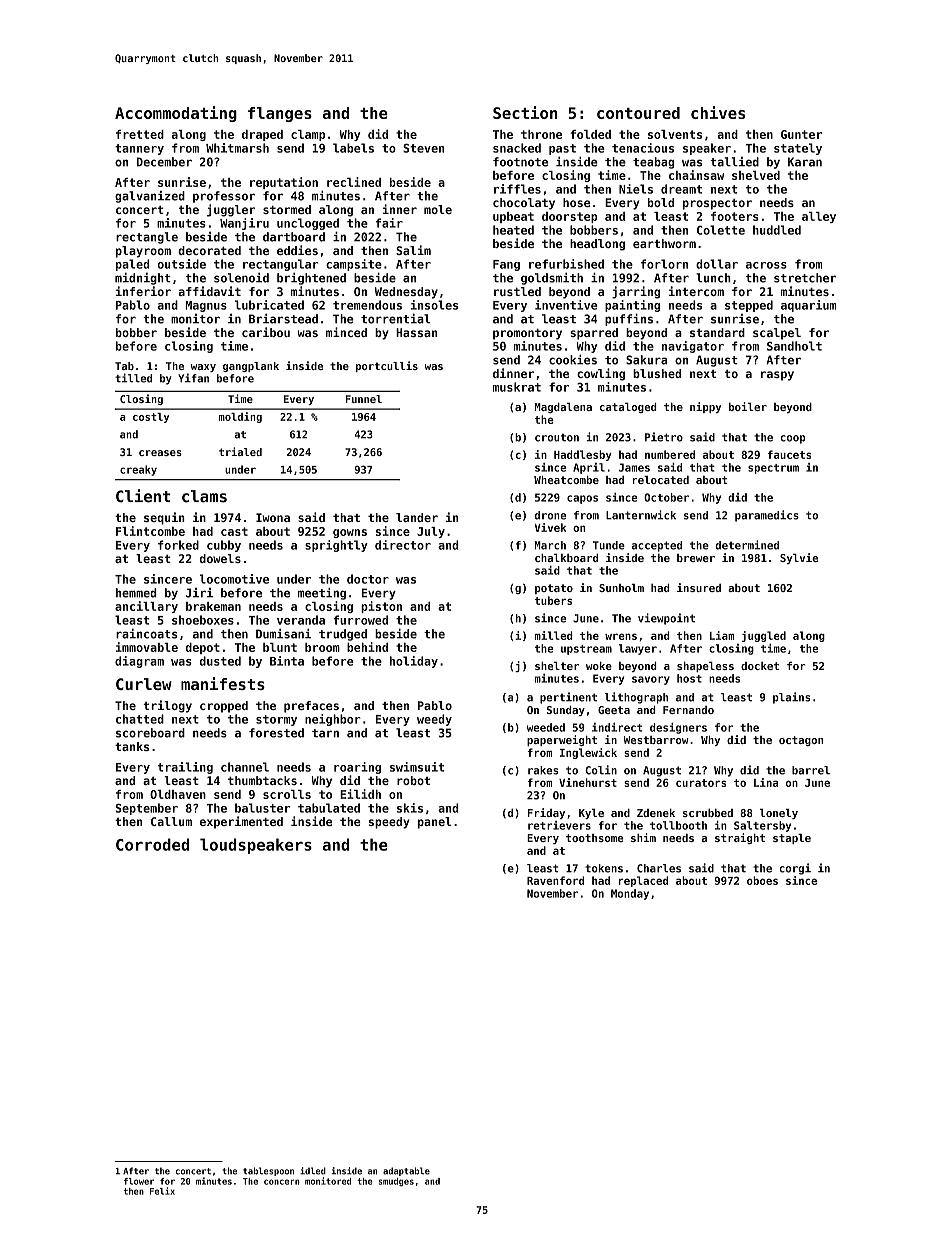  What do you see at coordinates (718, 112) in the document?
I see `chives` at bounding box center [718, 112].
